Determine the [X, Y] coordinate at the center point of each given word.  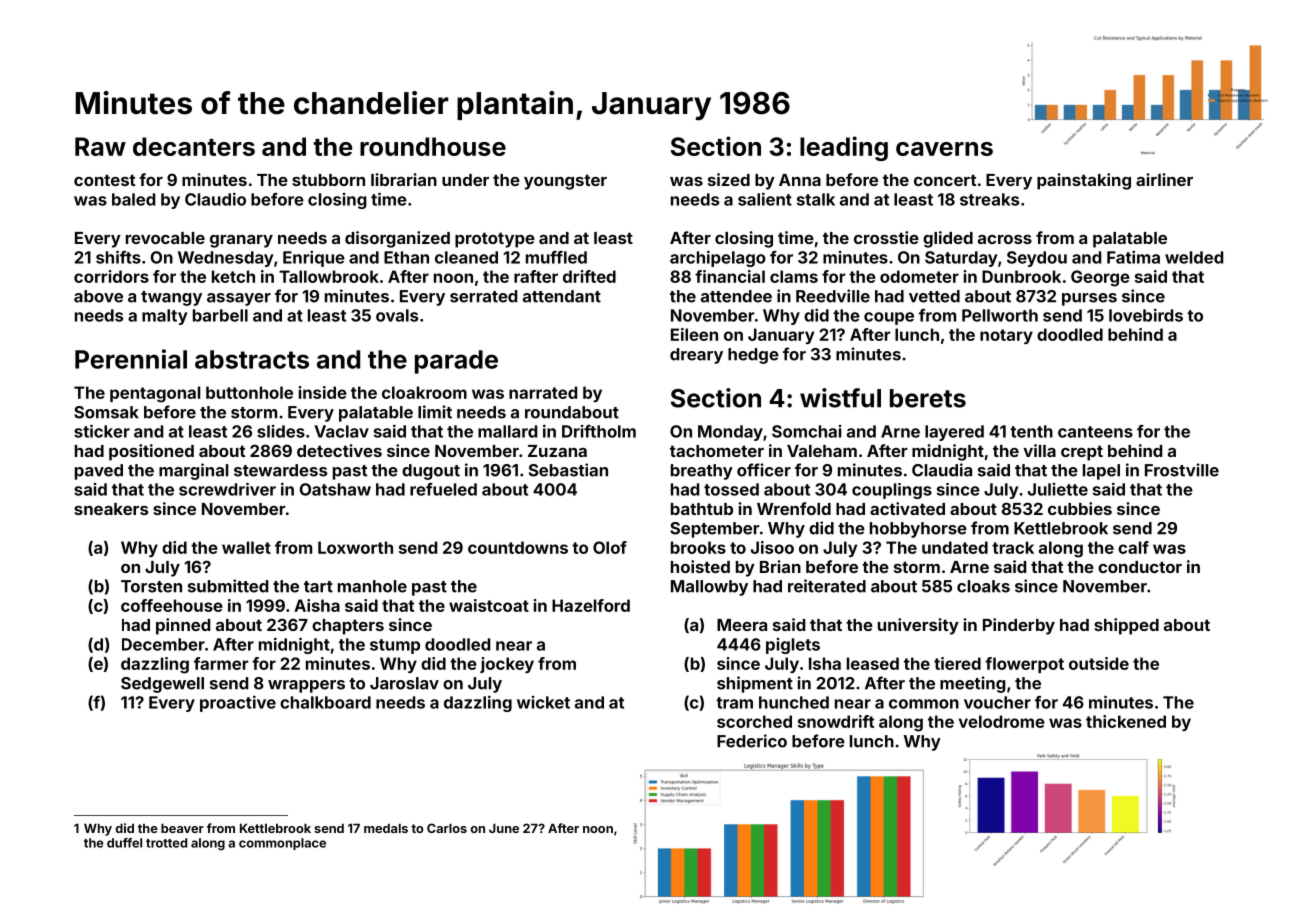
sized [729, 179]
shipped [1126, 626]
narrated [543, 392]
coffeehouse [172, 605]
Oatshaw [335, 489]
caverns [944, 149]
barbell [220, 315]
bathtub [702, 509]
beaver [182, 828]
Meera [742, 625]
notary [1006, 336]
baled [133, 199]
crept [1082, 453]
